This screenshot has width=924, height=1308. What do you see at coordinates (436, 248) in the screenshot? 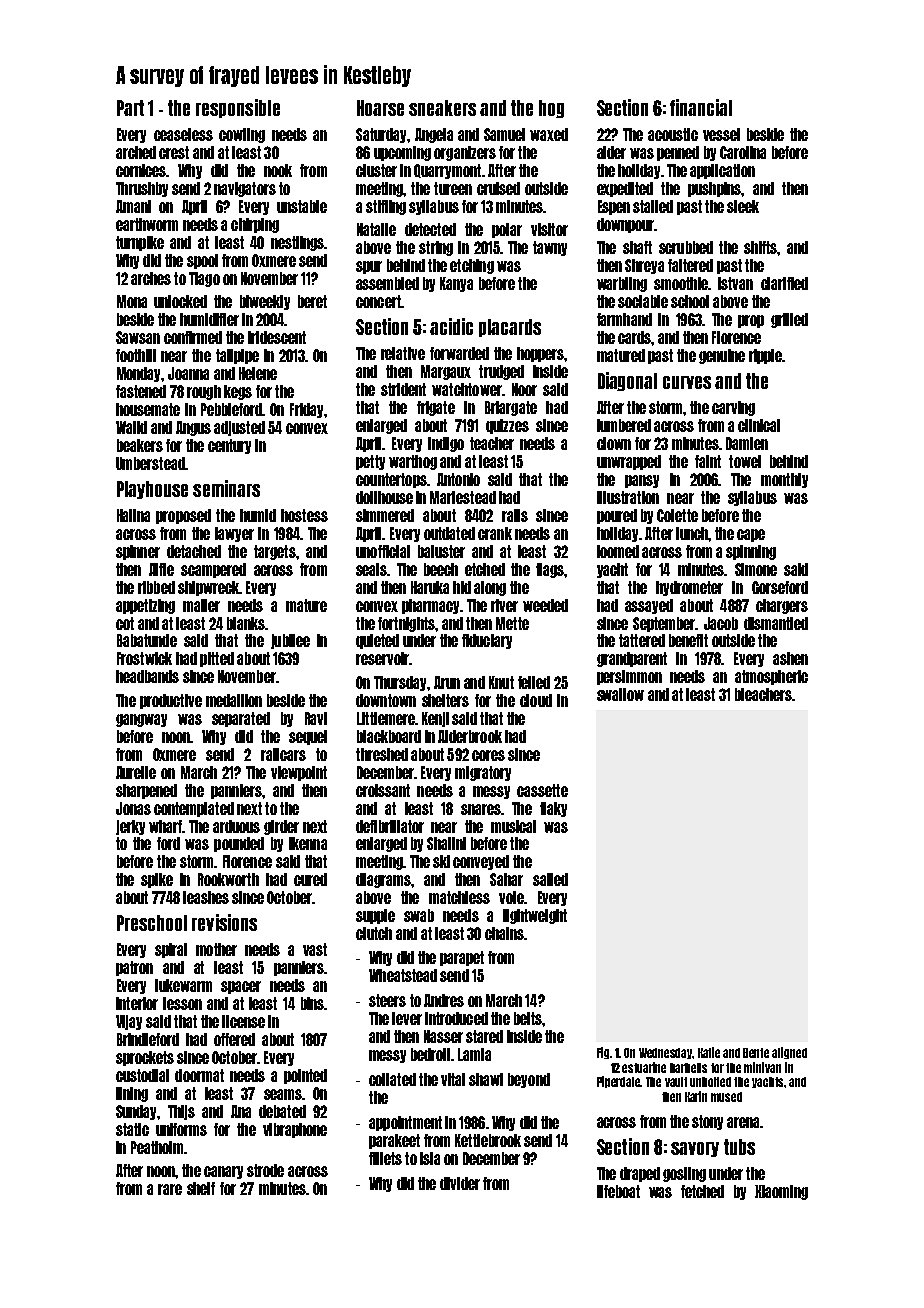
I see `string` at bounding box center [436, 248].
